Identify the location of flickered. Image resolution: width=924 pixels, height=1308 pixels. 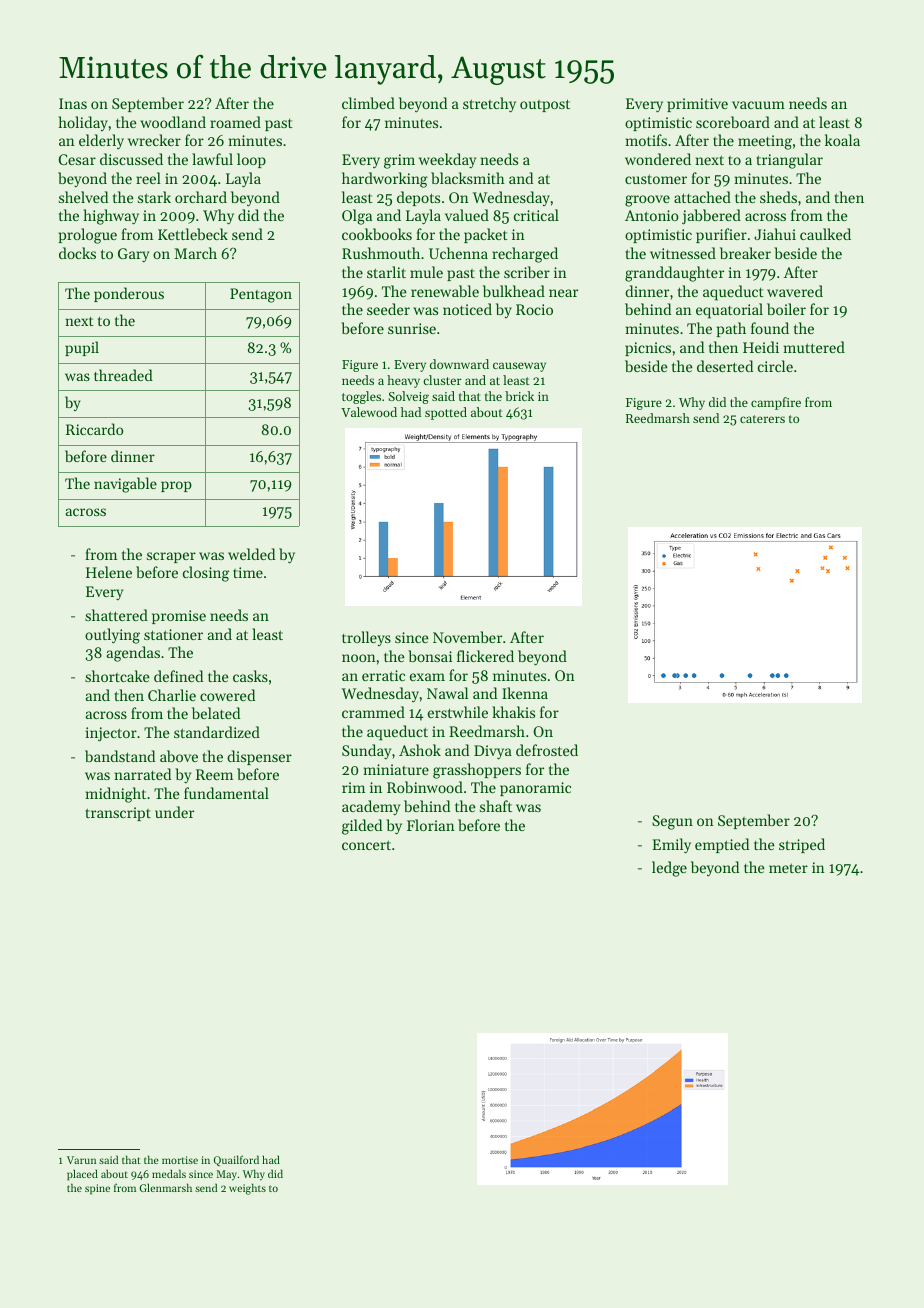
(485, 656).
